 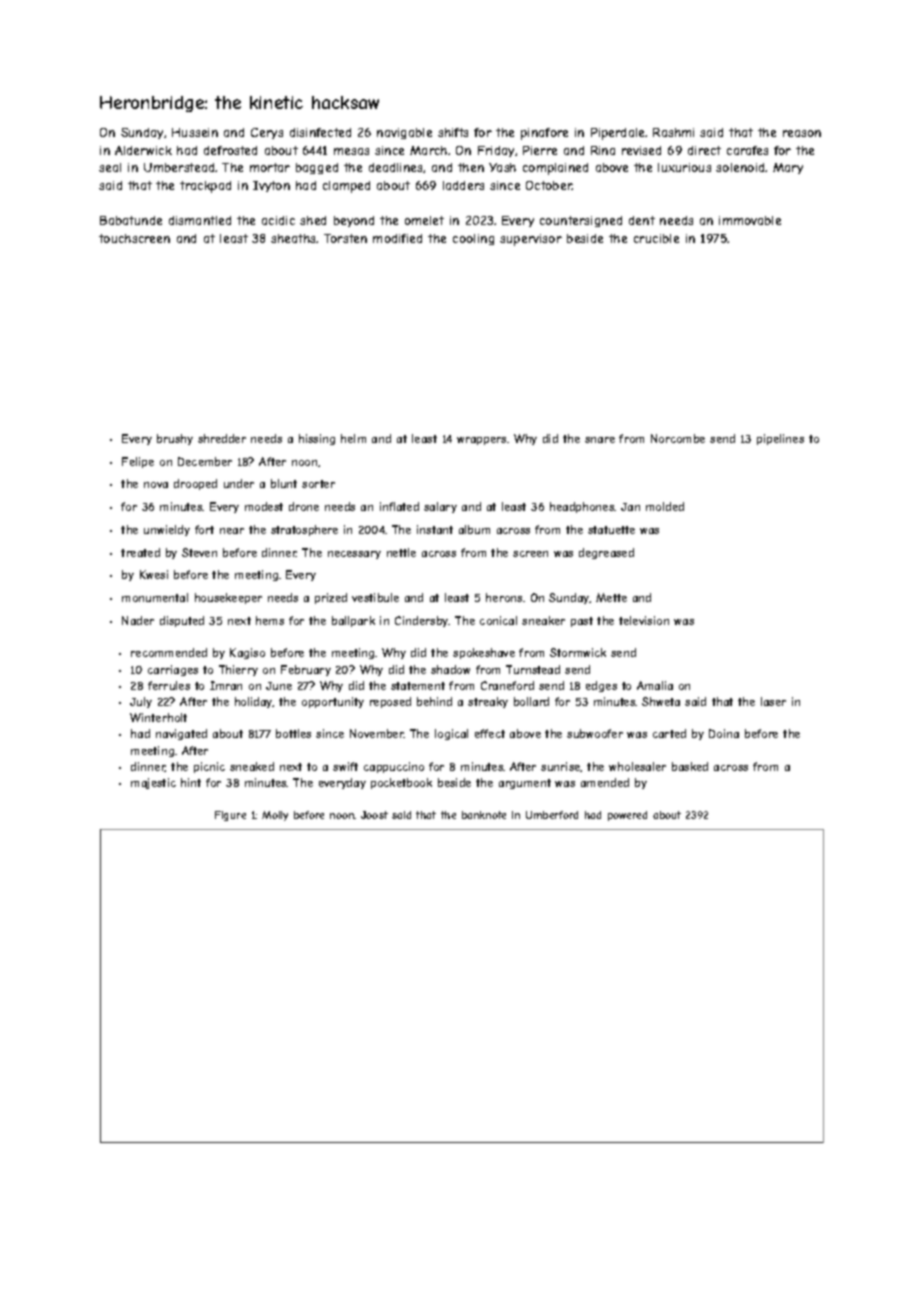 What do you see at coordinates (531, 240) in the screenshot?
I see `supervisor` at bounding box center [531, 240].
